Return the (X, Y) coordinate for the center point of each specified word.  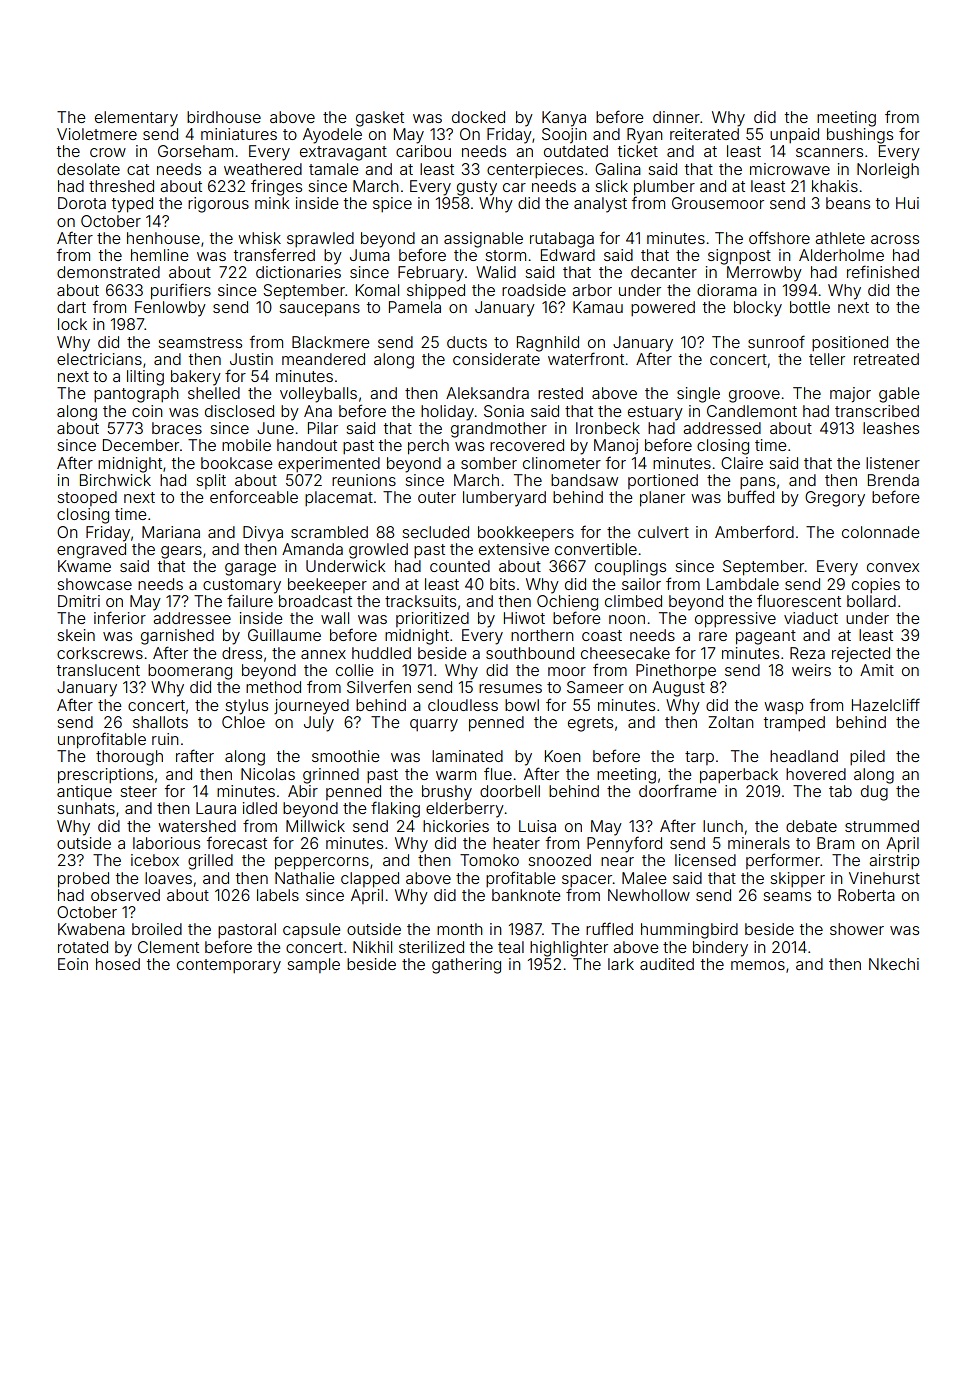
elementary (136, 119)
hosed (118, 964)
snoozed (559, 860)
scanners (829, 152)
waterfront (586, 358)
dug (874, 793)
